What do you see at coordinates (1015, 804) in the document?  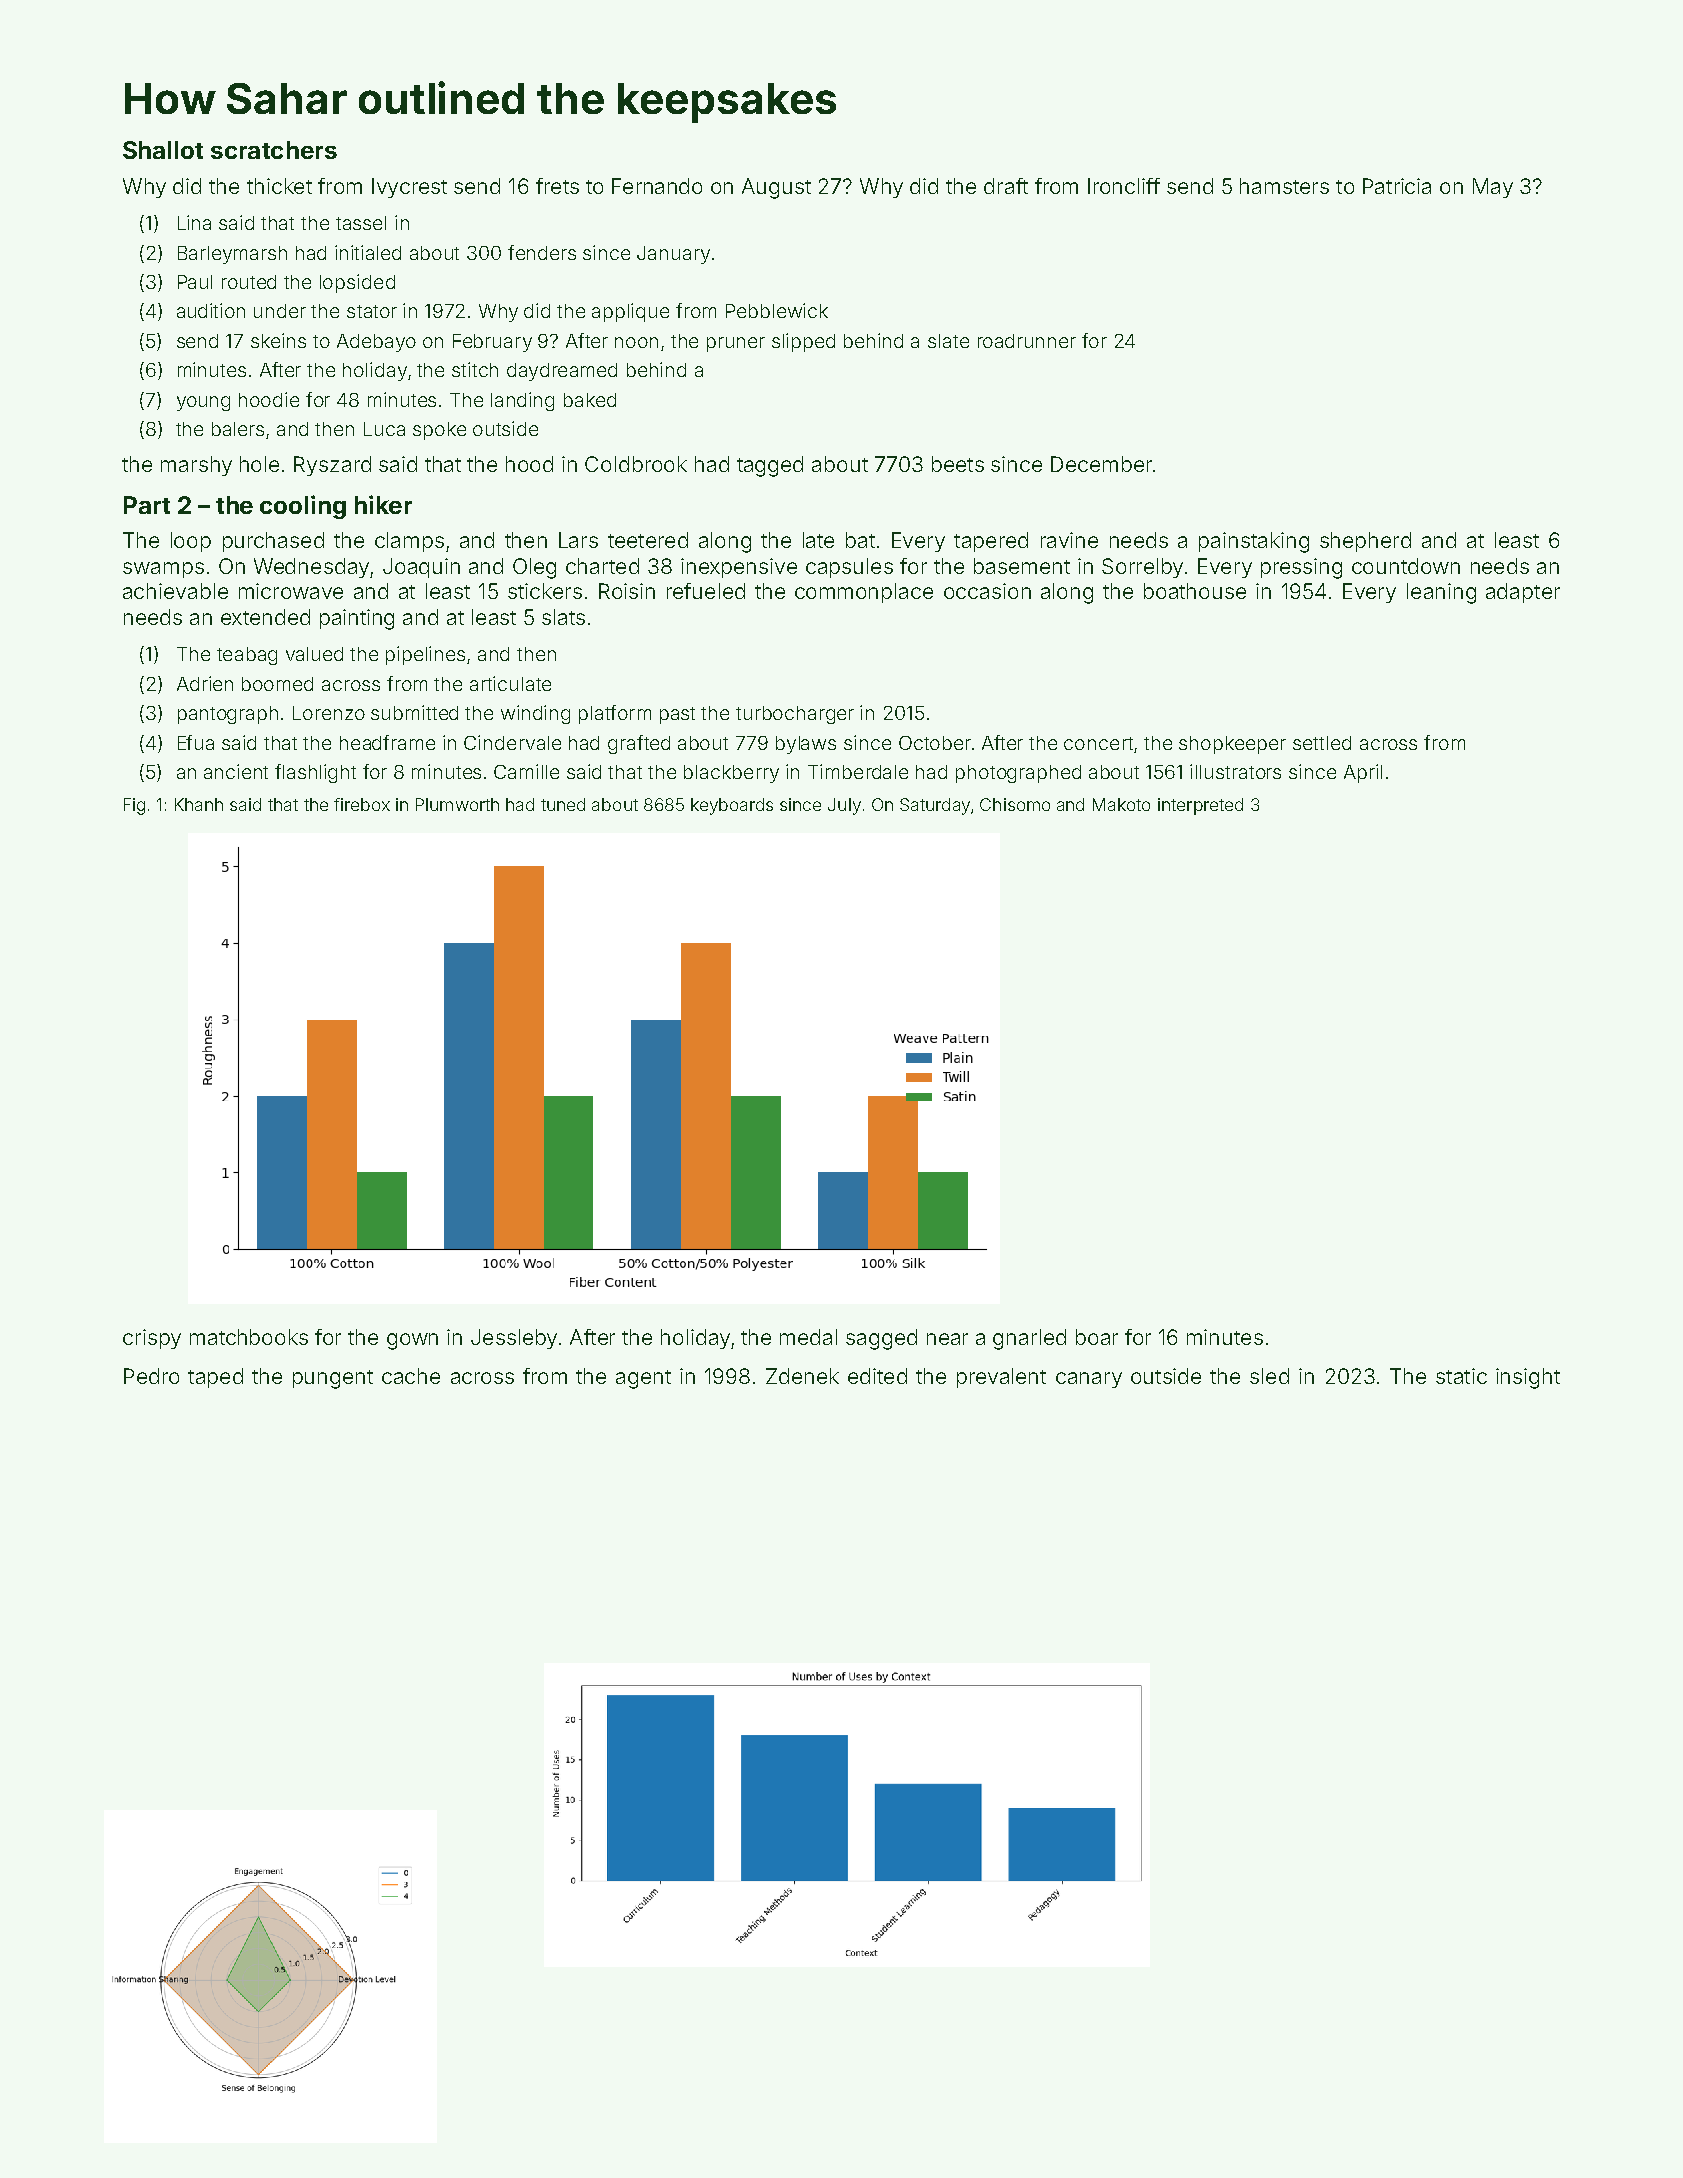 I see `Chisomo` at bounding box center [1015, 804].
